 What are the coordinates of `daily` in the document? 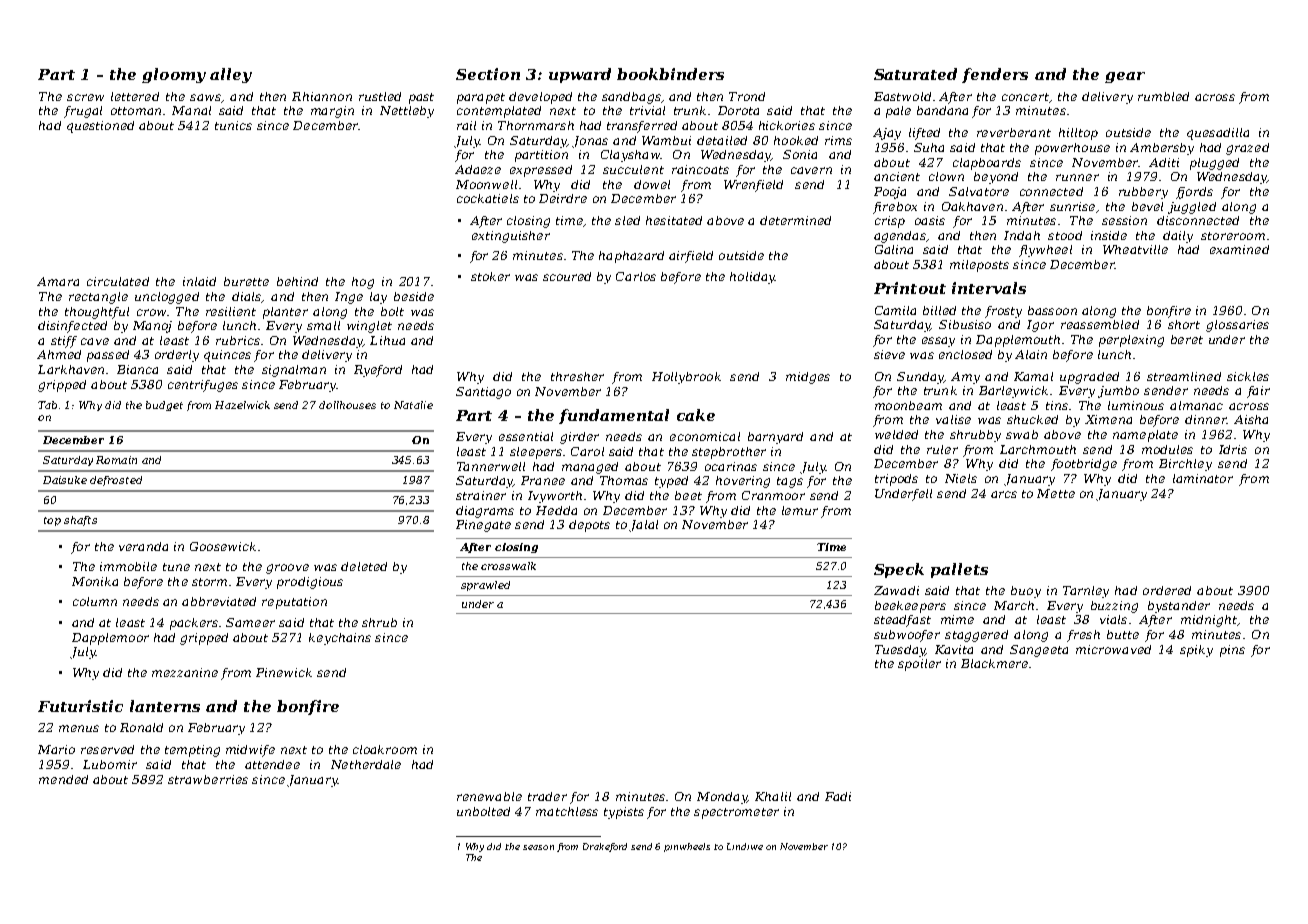 It's located at (1178, 237).
